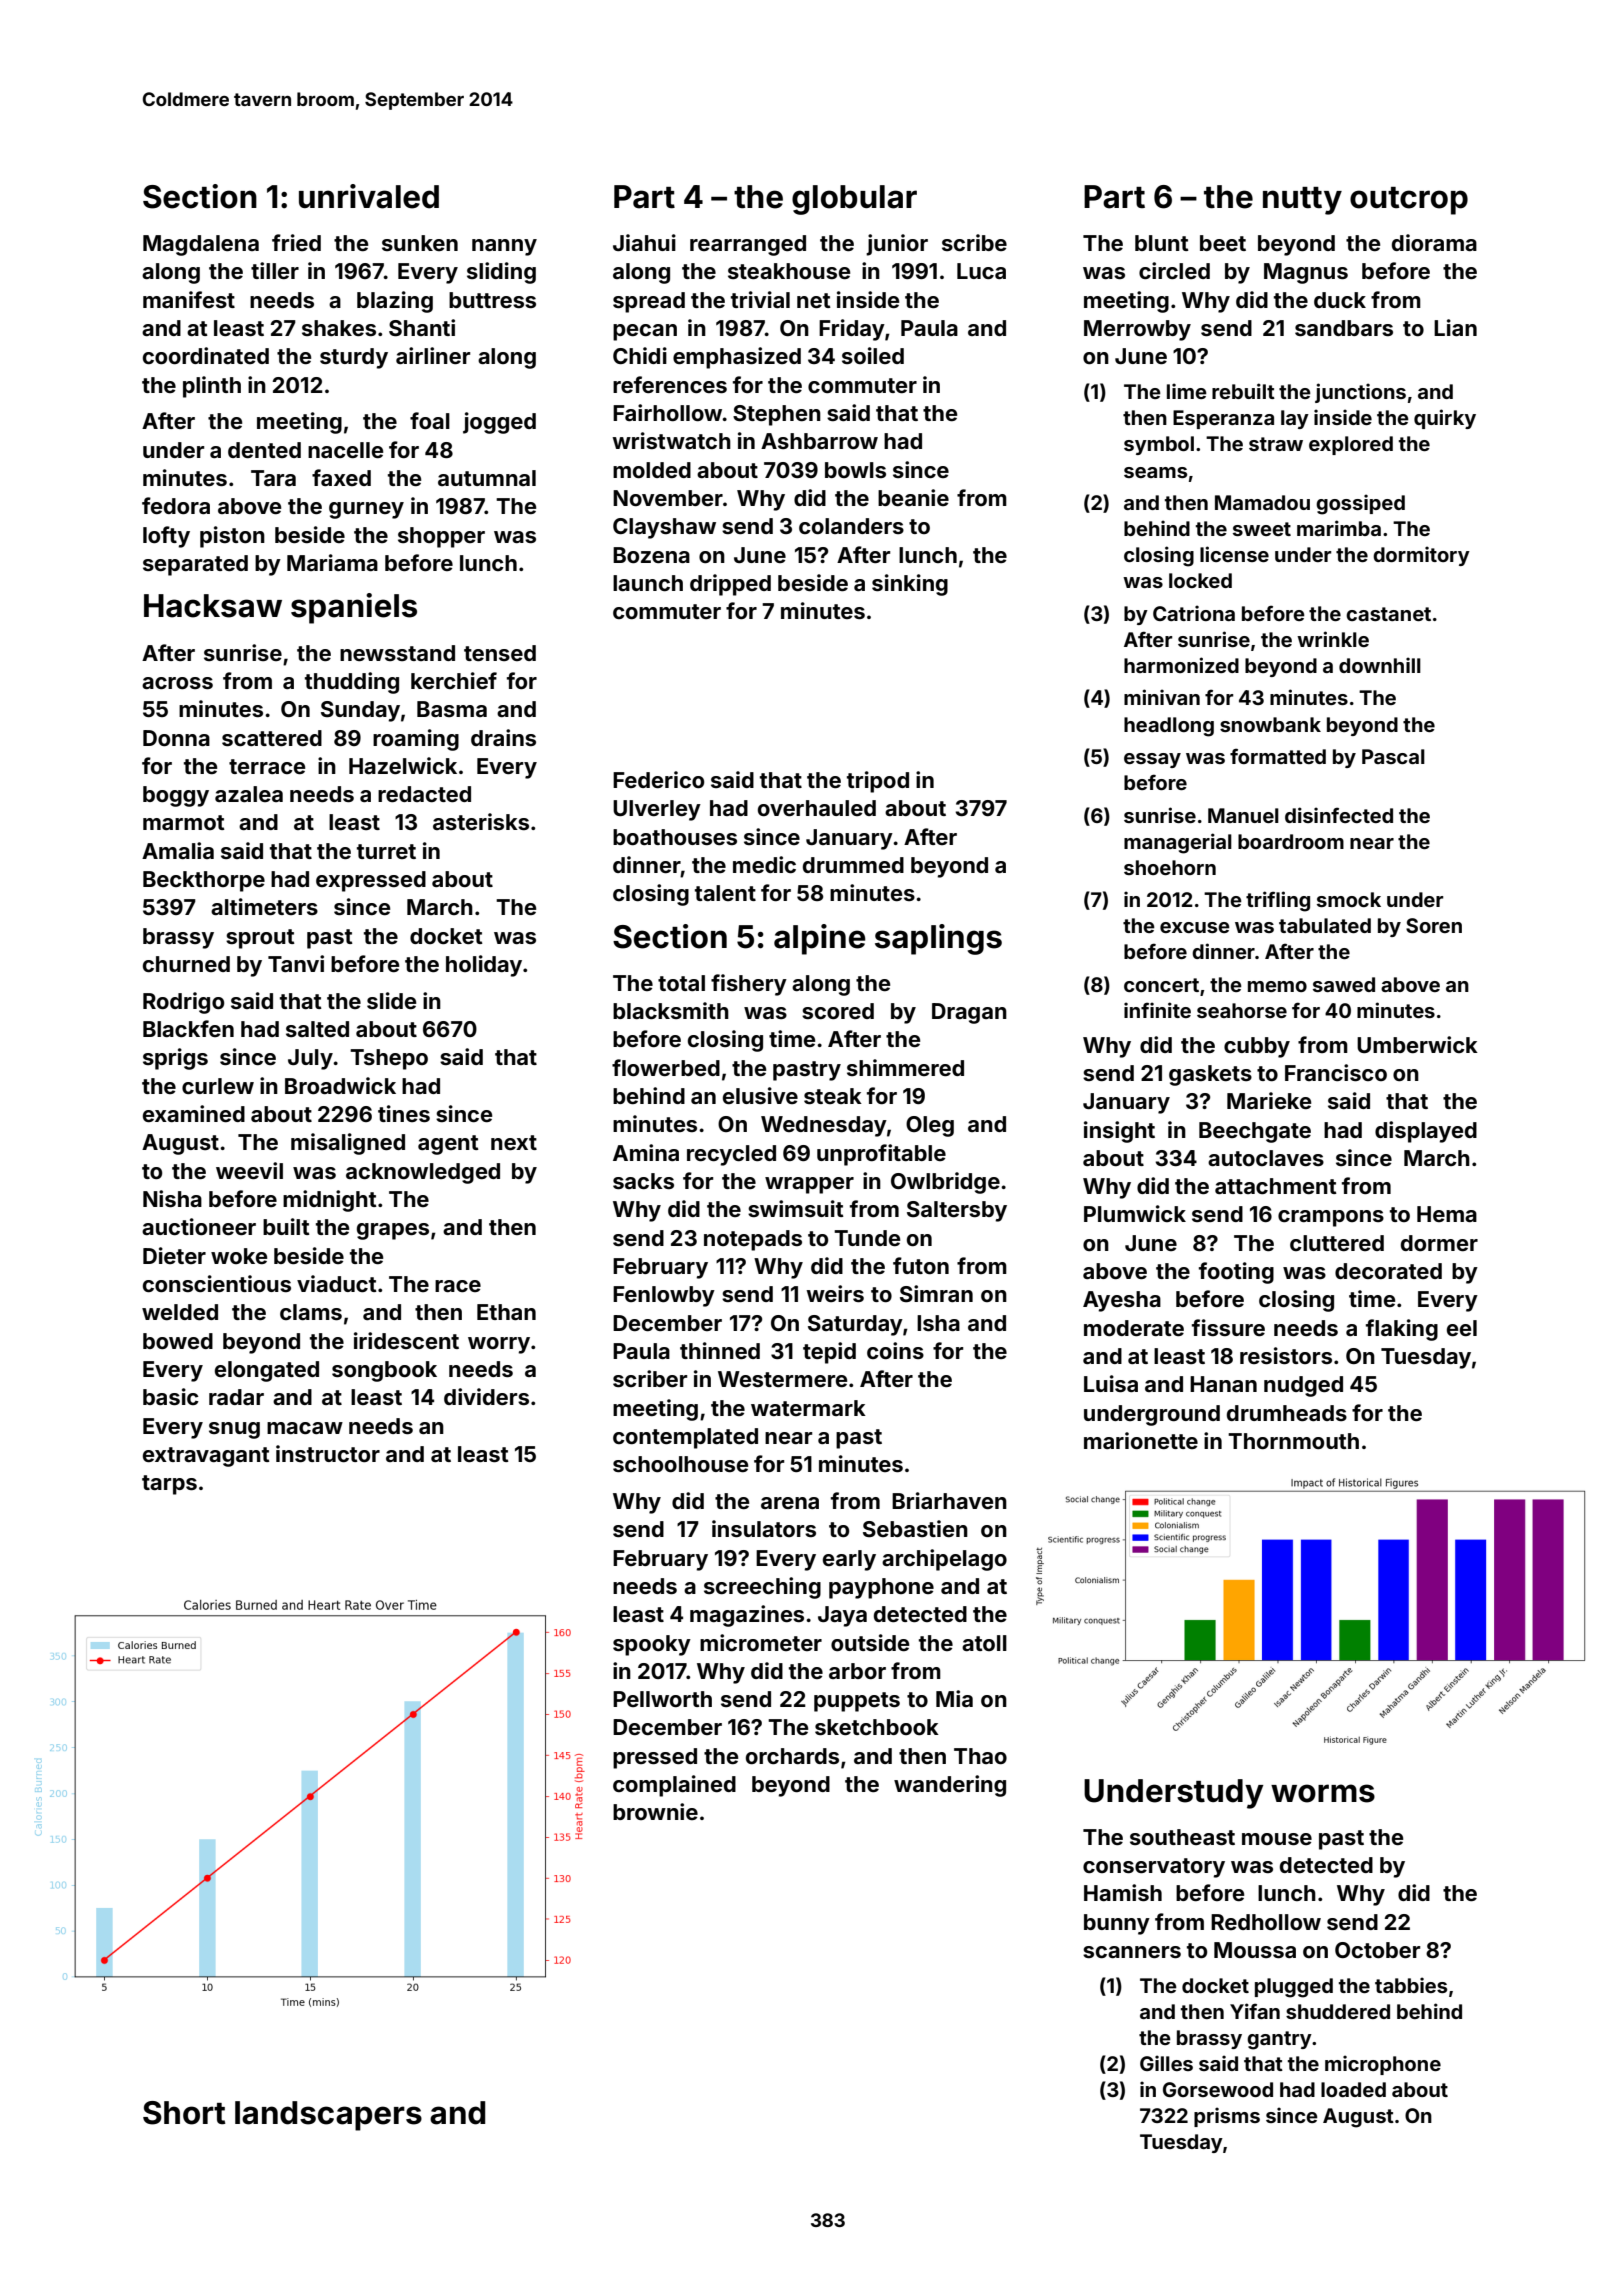 The image size is (1620, 2292). I want to click on excuse, so click(1195, 927).
